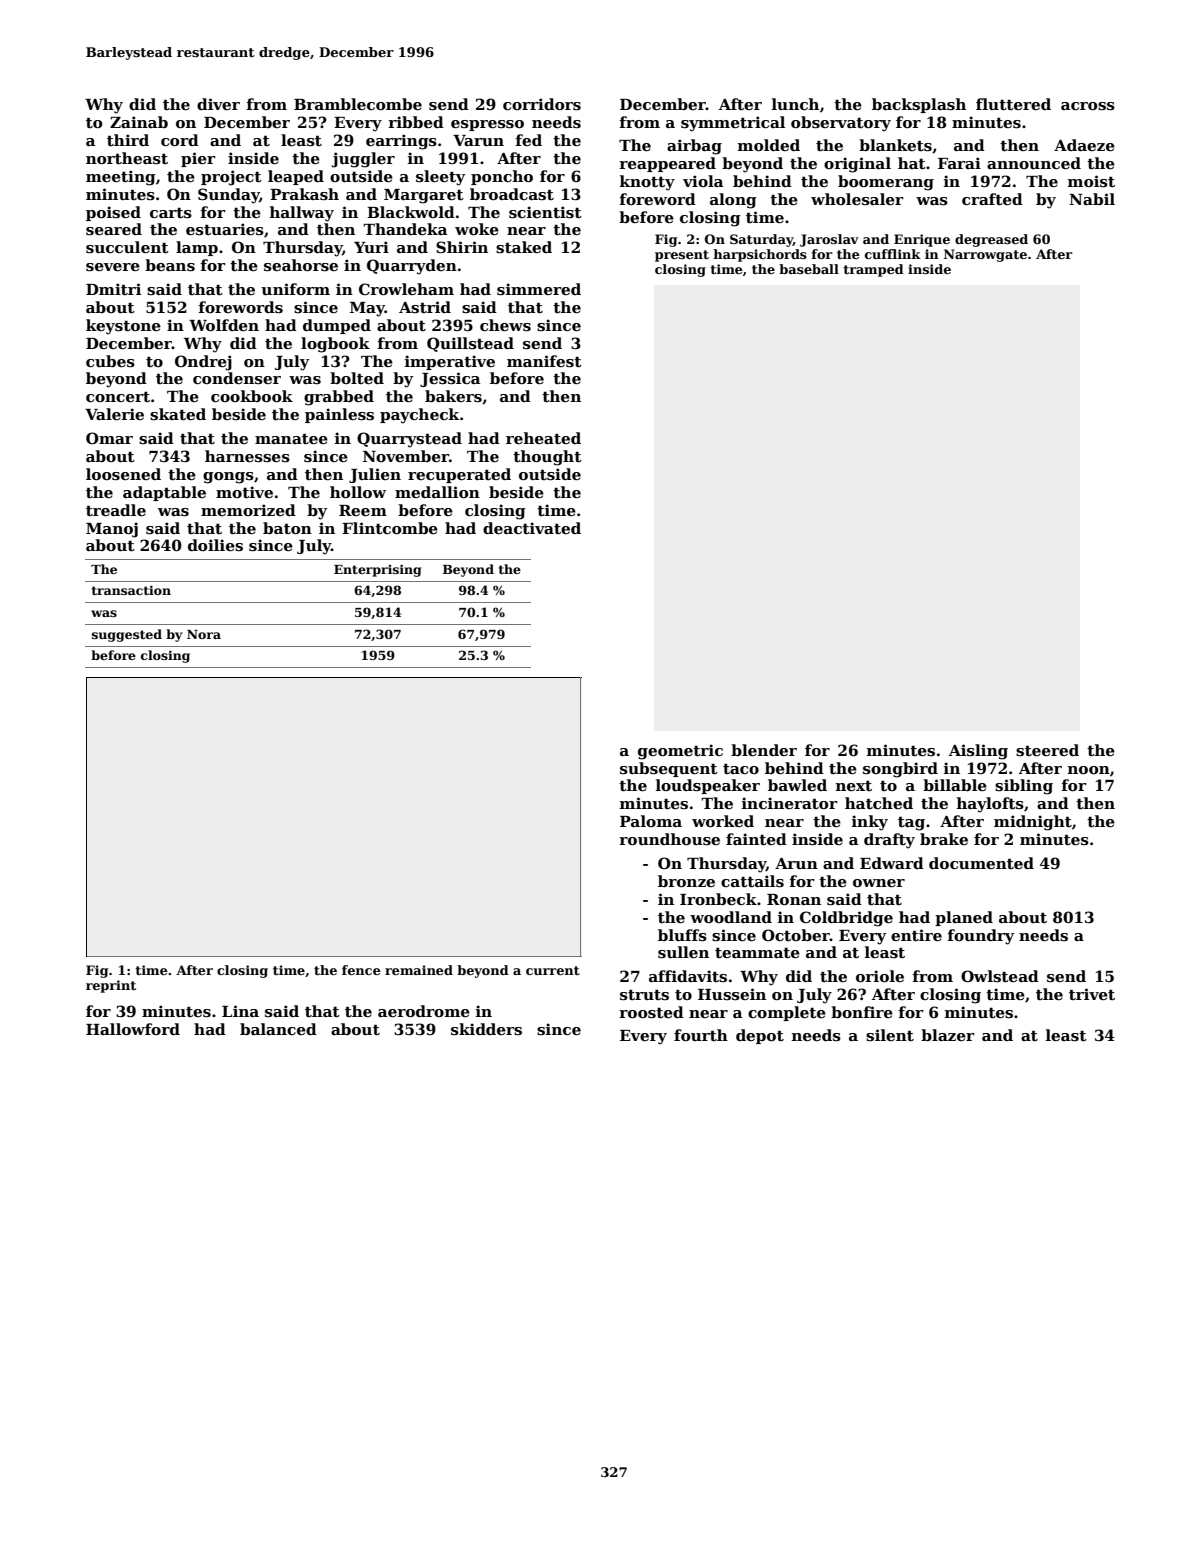 This page has width=1201, height=1555. I want to click on deactivated, so click(532, 528).
